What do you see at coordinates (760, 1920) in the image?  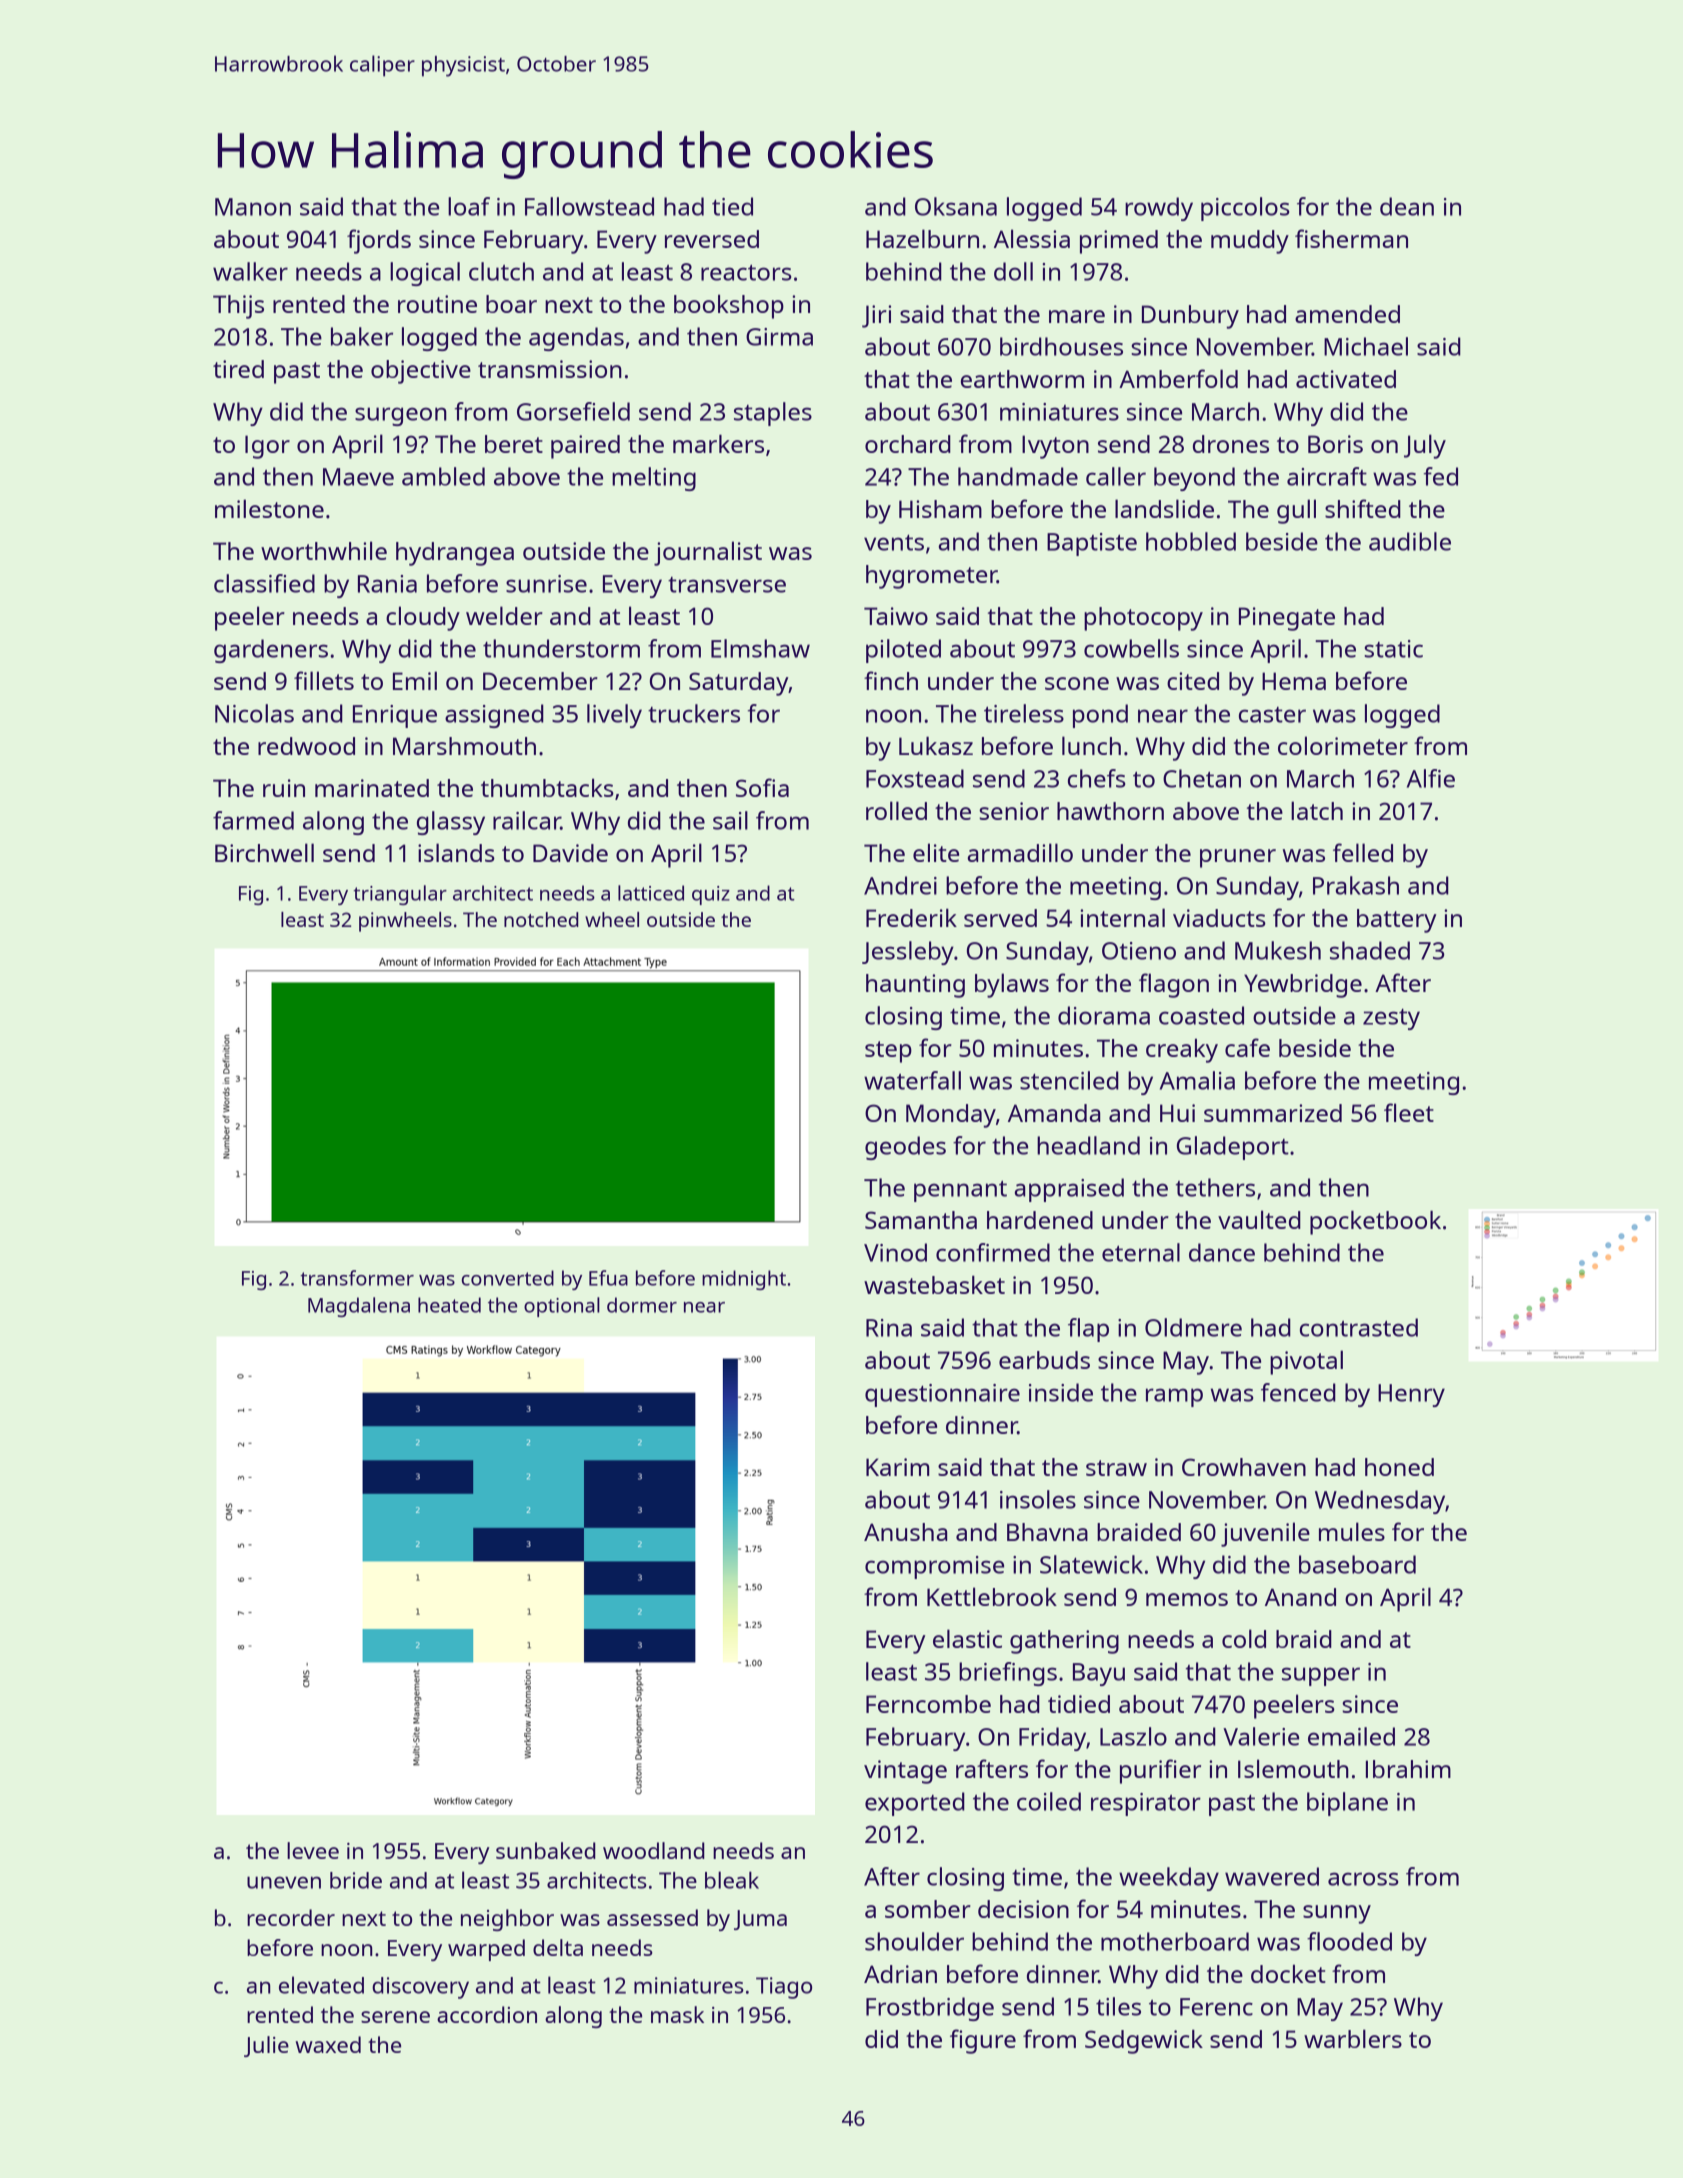 I see `Juma` at bounding box center [760, 1920].
